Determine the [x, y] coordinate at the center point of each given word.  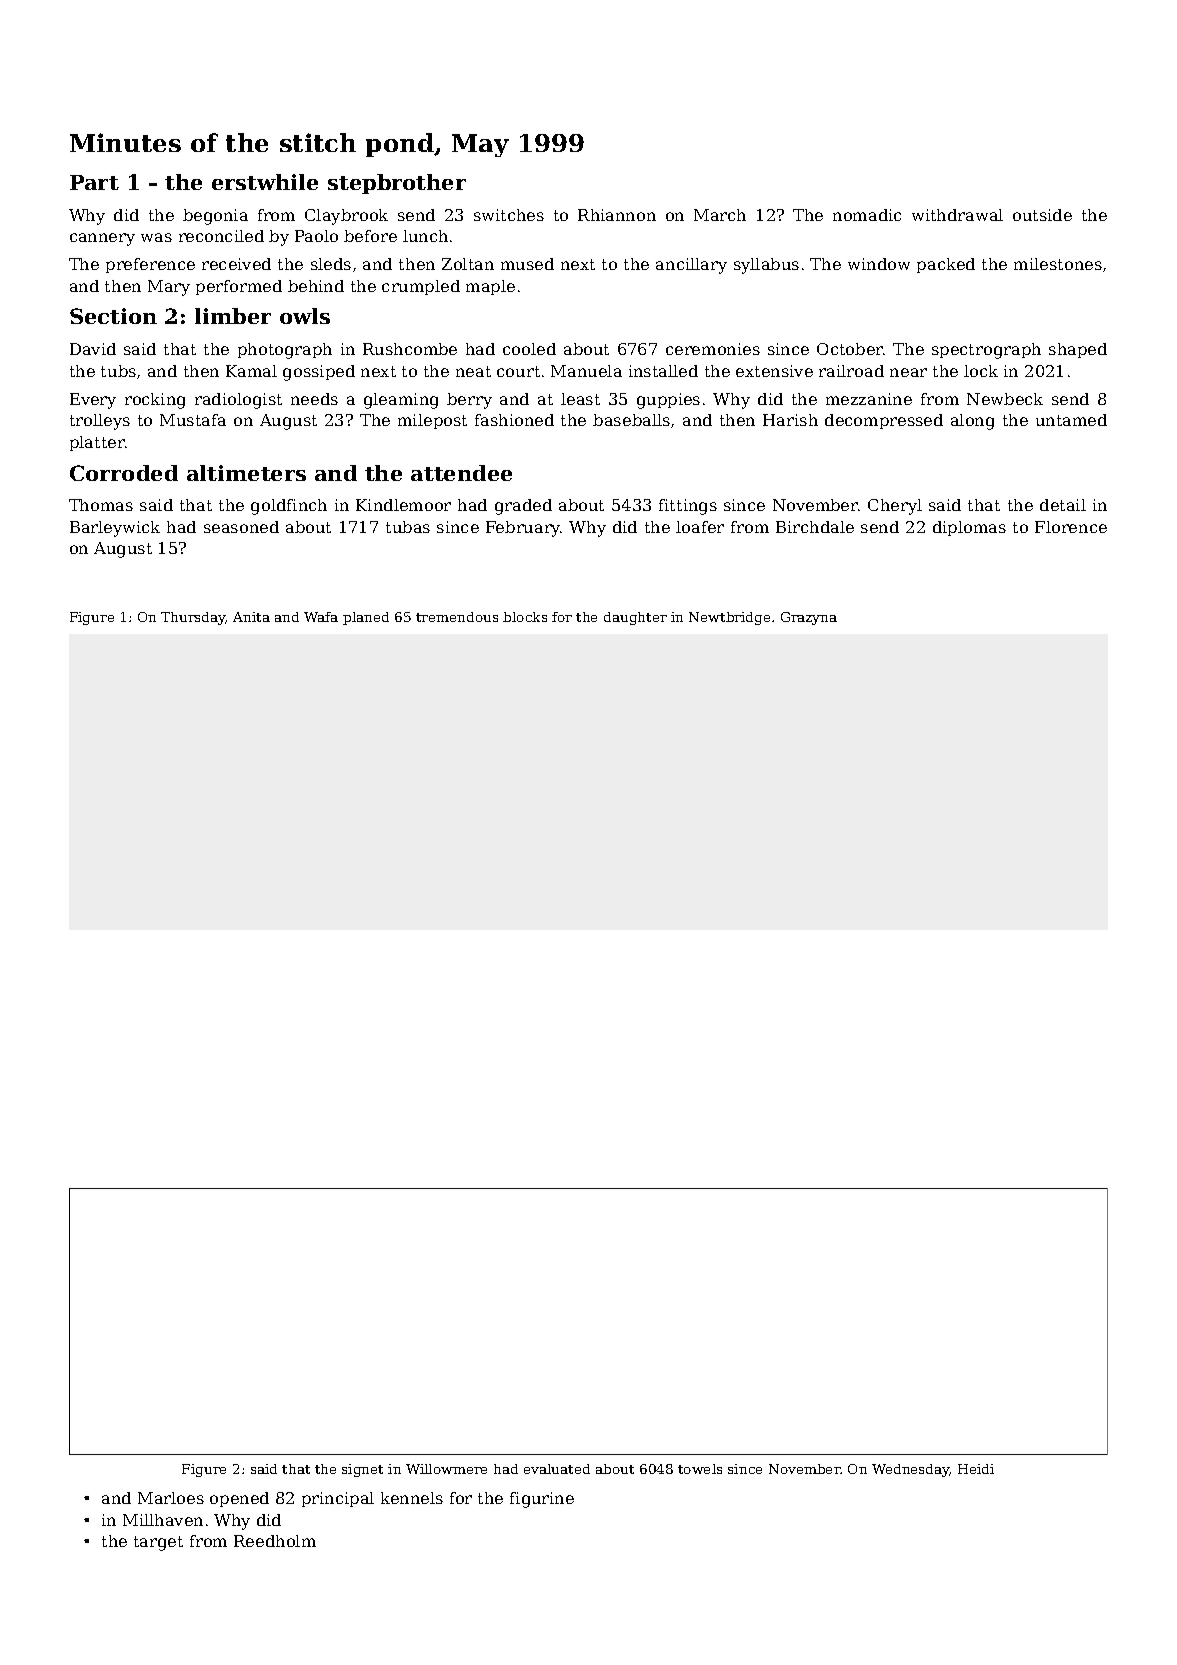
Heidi [976, 1469]
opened [239, 1499]
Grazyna [809, 618]
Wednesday [911, 1470]
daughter [635, 618]
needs [314, 399]
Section [113, 316]
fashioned [514, 420]
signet [362, 1470]
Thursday [193, 618]
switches [509, 215]
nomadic [867, 215]
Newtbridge [729, 618]
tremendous [457, 617]
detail [1063, 505]
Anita [251, 617]
